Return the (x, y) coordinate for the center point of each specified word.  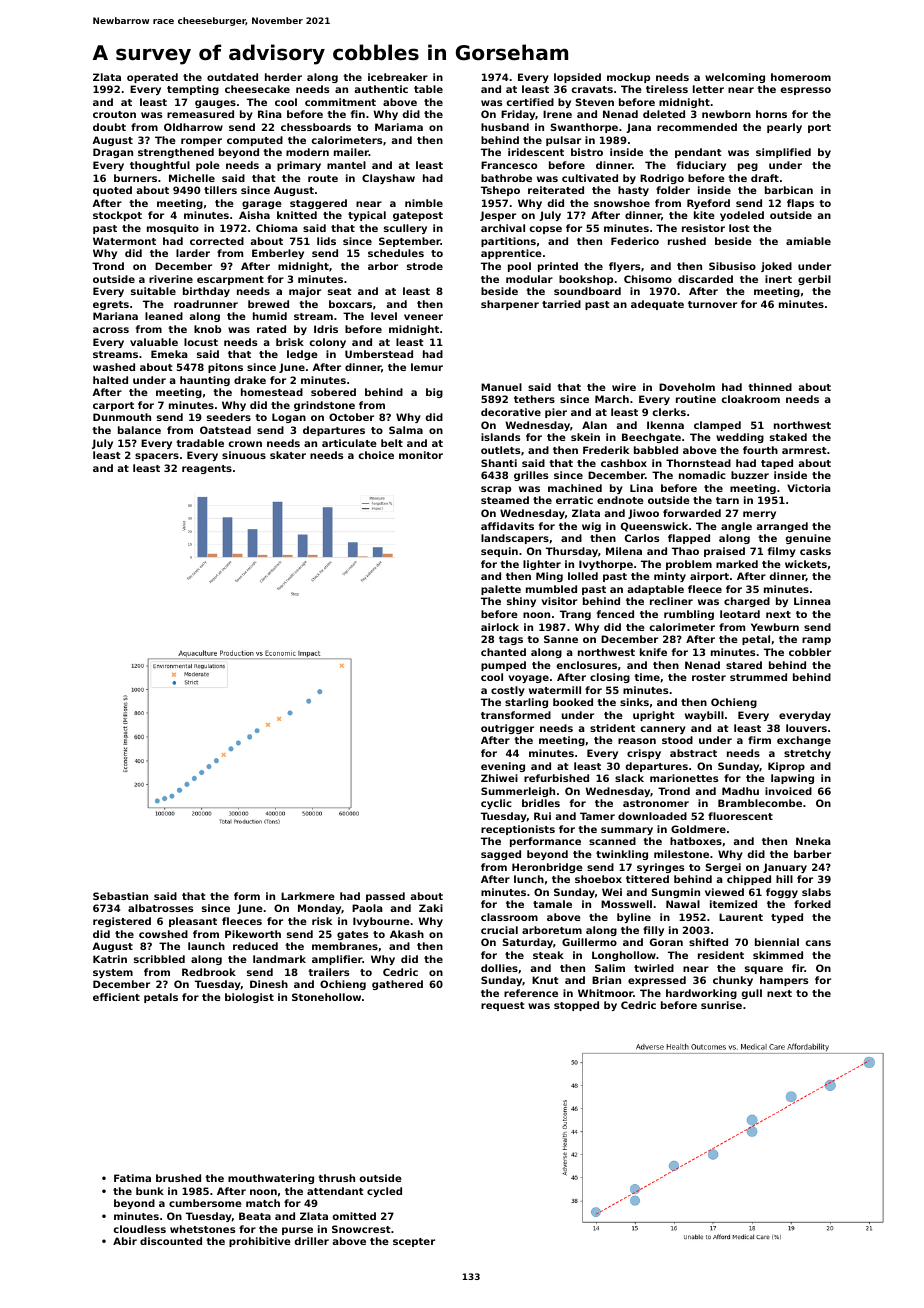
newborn (726, 114)
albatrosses (160, 908)
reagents (207, 469)
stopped (576, 1006)
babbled (656, 450)
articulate (349, 443)
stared (744, 665)
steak (548, 955)
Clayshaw (388, 179)
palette (501, 590)
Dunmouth (122, 417)
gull (752, 994)
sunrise (721, 1005)
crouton (114, 114)
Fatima (132, 1178)
